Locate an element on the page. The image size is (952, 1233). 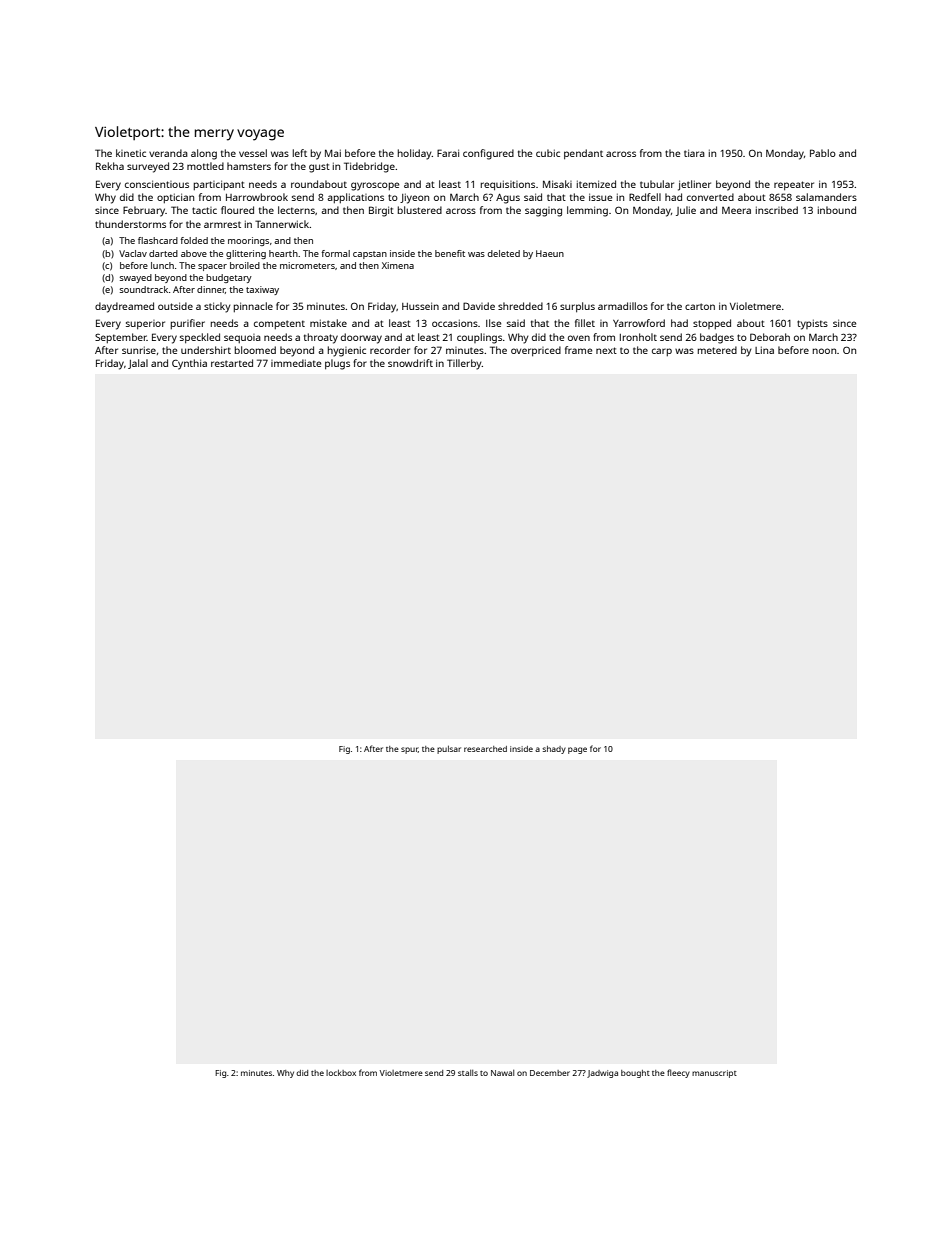
restarted is located at coordinates (232, 363).
